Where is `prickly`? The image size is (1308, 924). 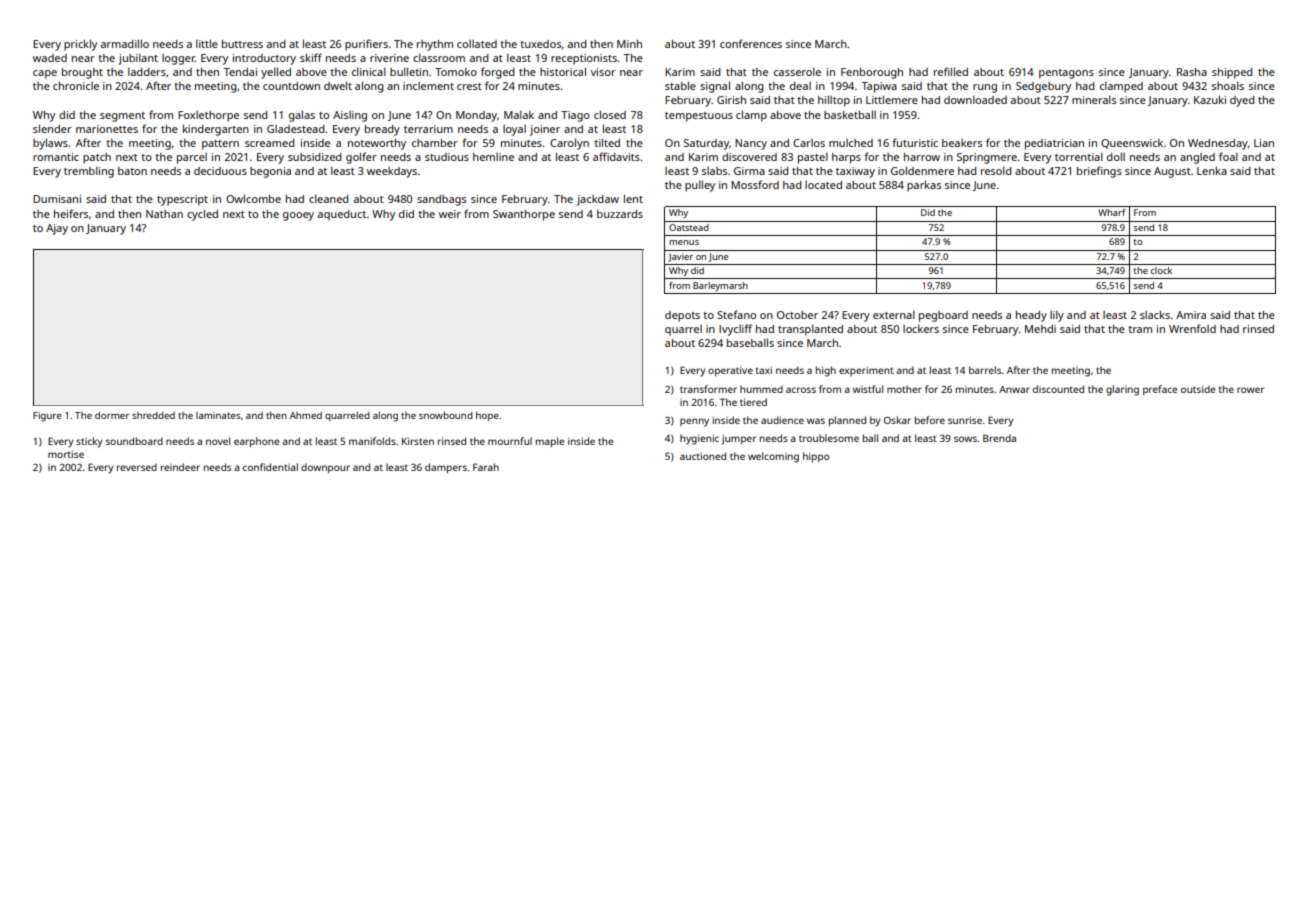
prickly is located at coordinates (80, 45).
